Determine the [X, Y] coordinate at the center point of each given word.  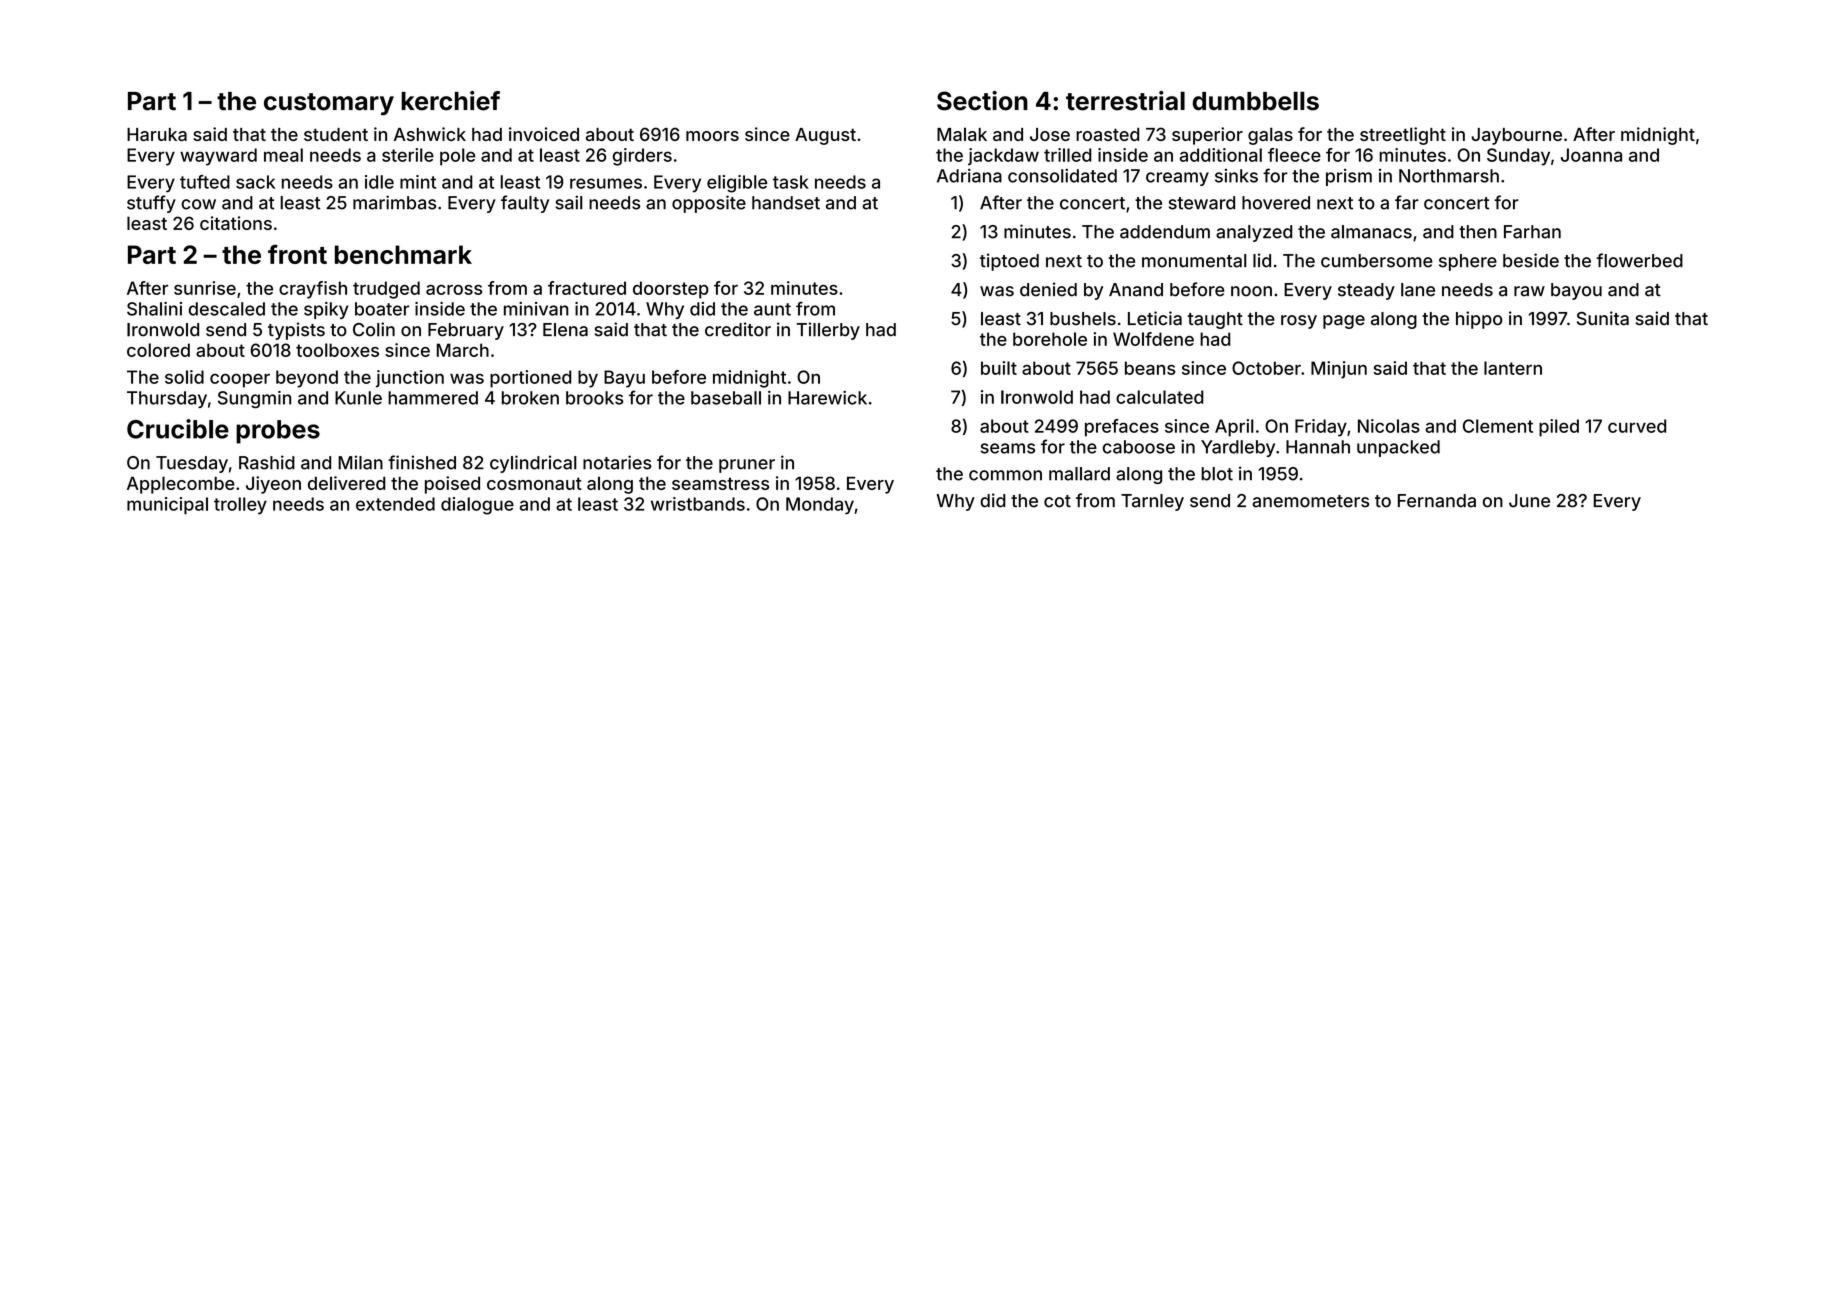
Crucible [178, 429]
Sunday [1518, 157]
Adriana [969, 176]
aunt [772, 309]
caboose [1139, 447]
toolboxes [337, 350]
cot [1057, 501]
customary [329, 104]
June [1529, 501]
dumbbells [1256, 101]
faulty [525, 204]
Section [982, 101]
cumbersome [1377, 261]
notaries [617, 462]
